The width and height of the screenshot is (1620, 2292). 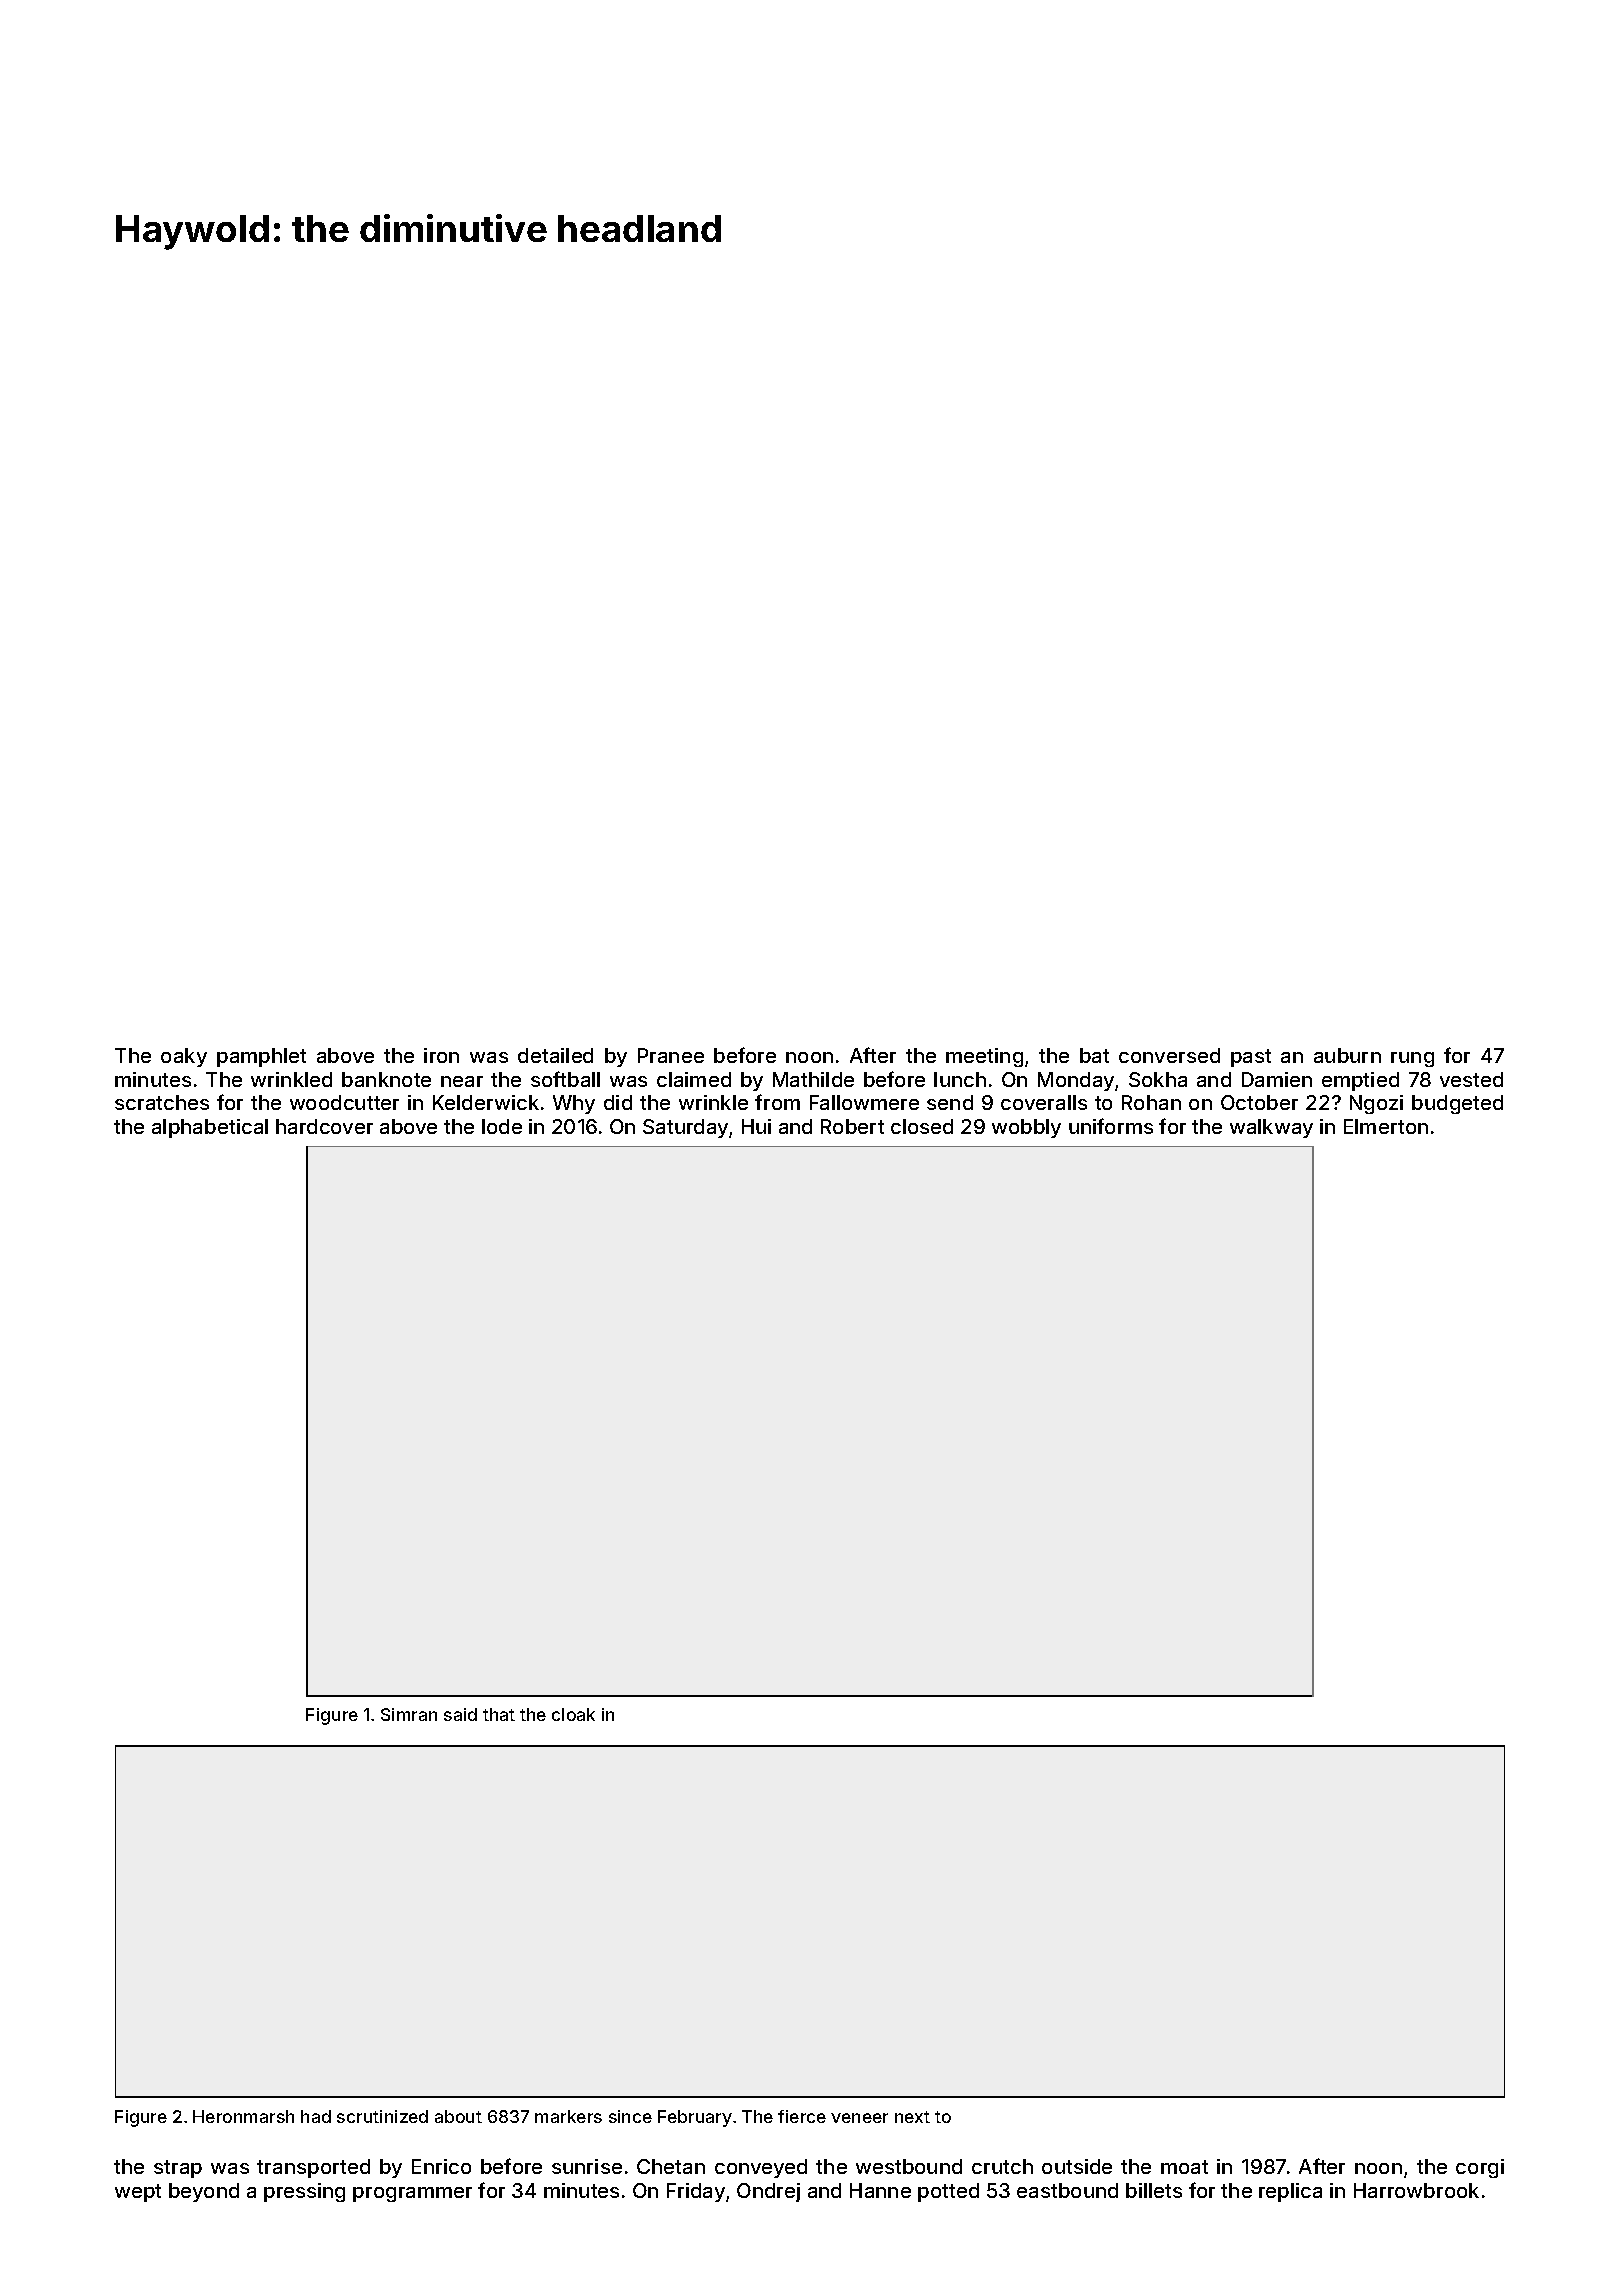 What do you see at coordinates (695, 2118) in the screenshot?
I see `February` at bounding box center [695, 2118].
